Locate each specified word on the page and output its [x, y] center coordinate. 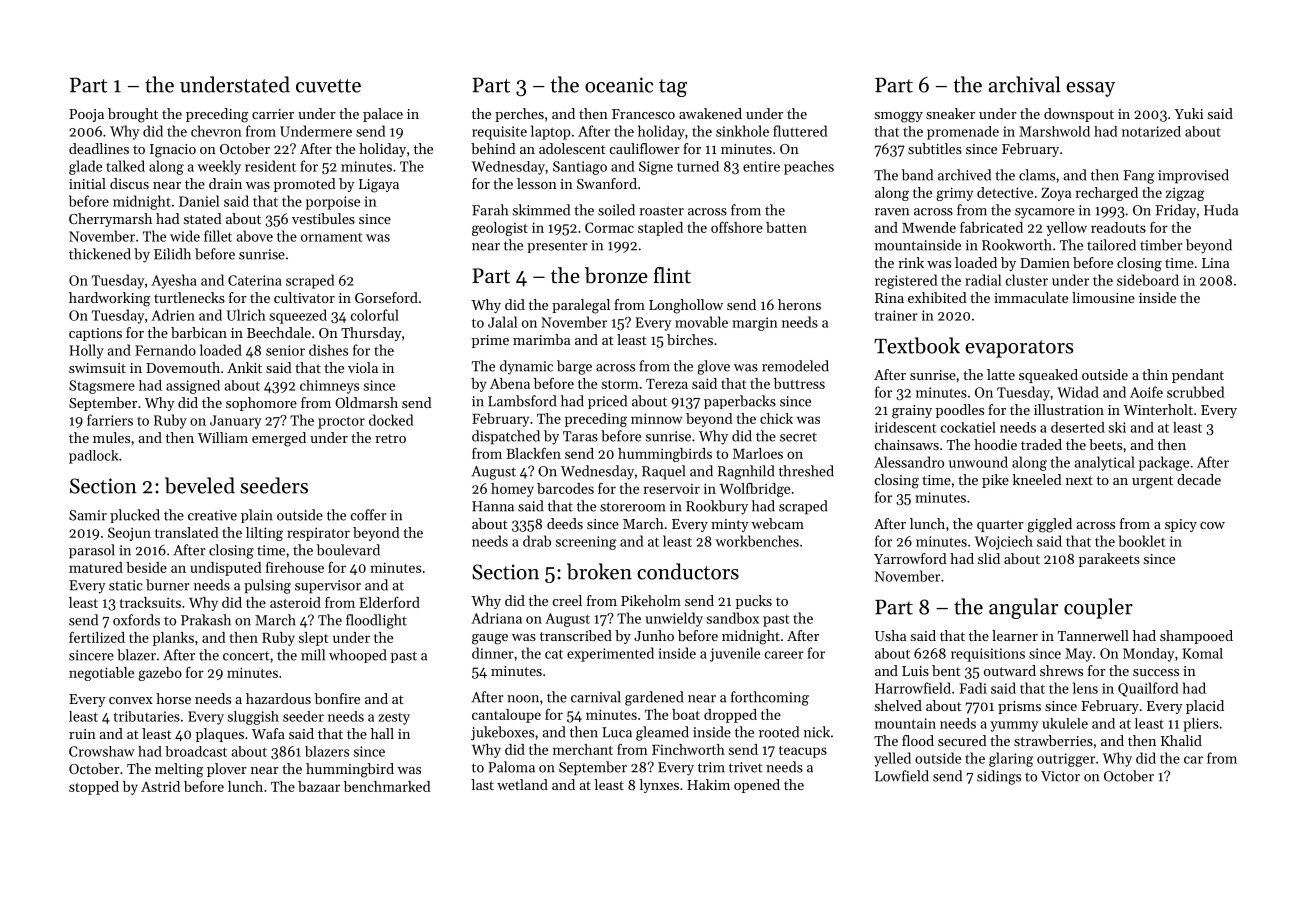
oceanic [619, 85]
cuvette [328, 86]
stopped [94, 788]
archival [1025, 84]
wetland [522, 784]
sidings [999, 777]
